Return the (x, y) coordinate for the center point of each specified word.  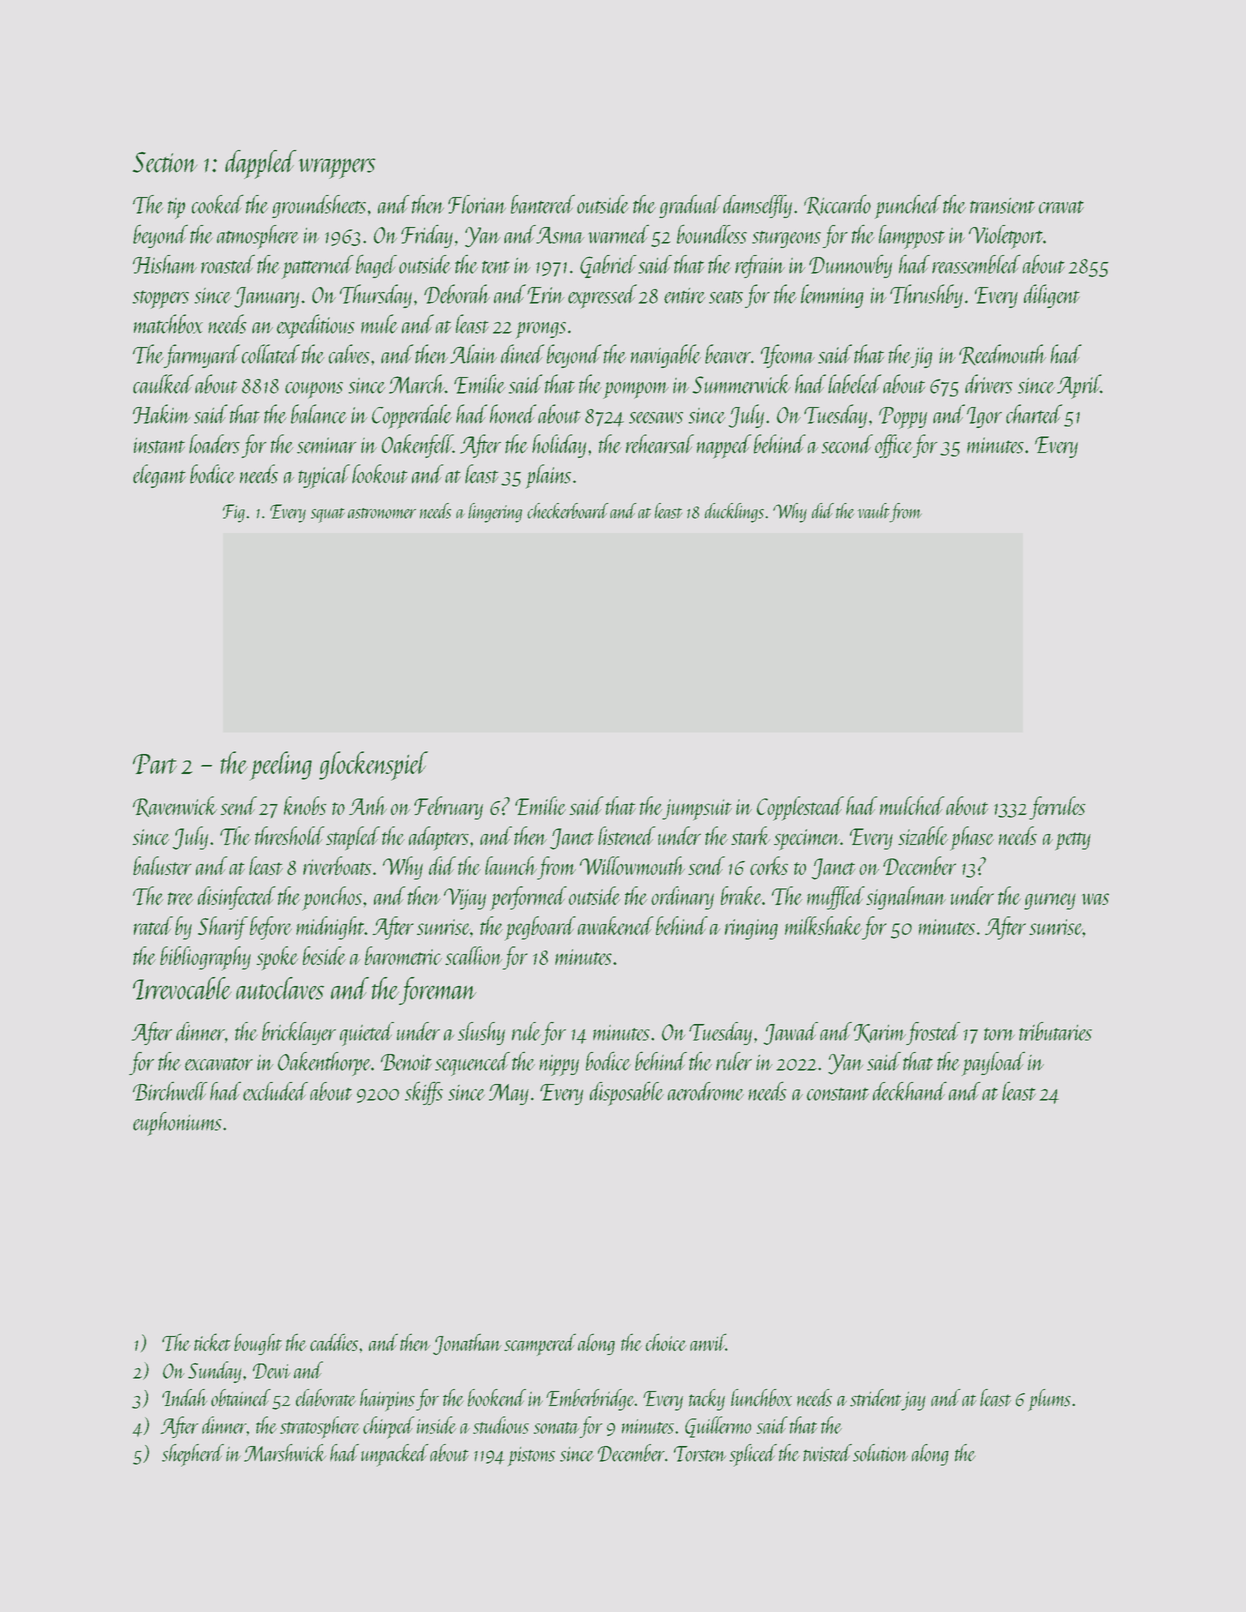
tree (181, 898)
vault (874, 511)
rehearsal (660, 444)
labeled (854, 384)
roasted (228, 264)
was (1095, 899)
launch (511, 865)
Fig (234, 513)
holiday (559, 446)
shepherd (193, 1455)
